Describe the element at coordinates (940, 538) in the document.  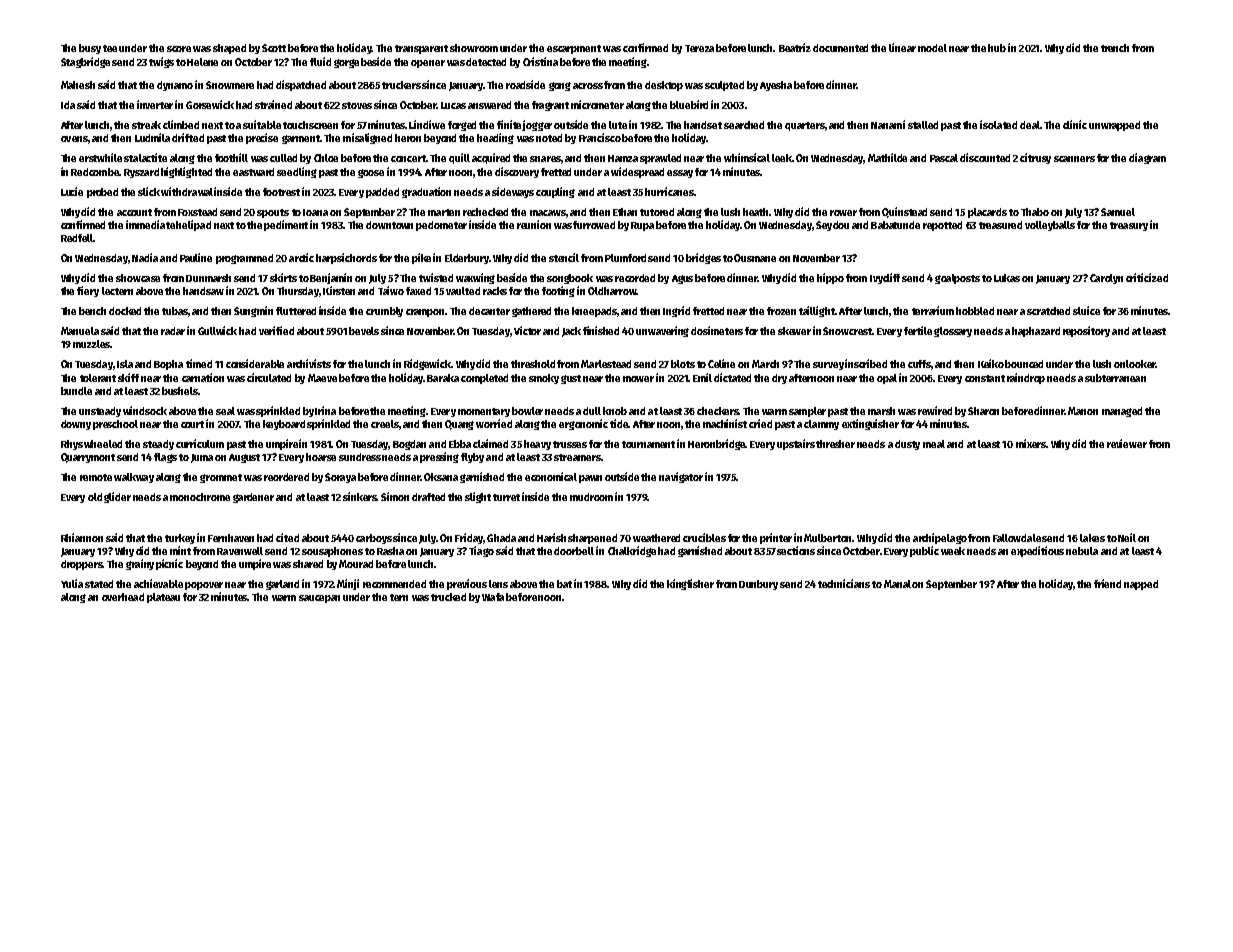
I see `archipelago` at that location.
